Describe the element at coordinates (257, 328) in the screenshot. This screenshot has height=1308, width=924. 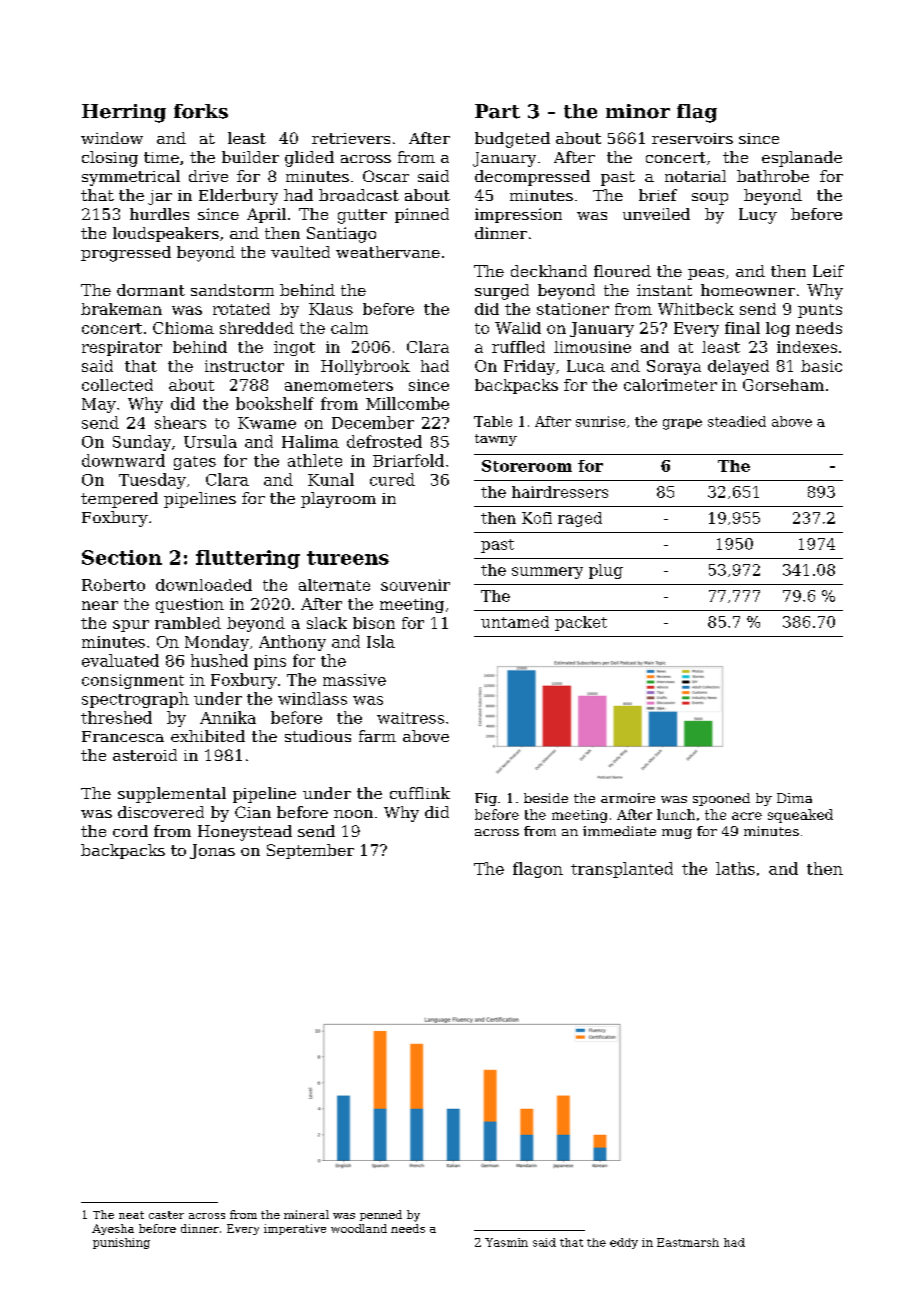
I see `shredded` at that location.
